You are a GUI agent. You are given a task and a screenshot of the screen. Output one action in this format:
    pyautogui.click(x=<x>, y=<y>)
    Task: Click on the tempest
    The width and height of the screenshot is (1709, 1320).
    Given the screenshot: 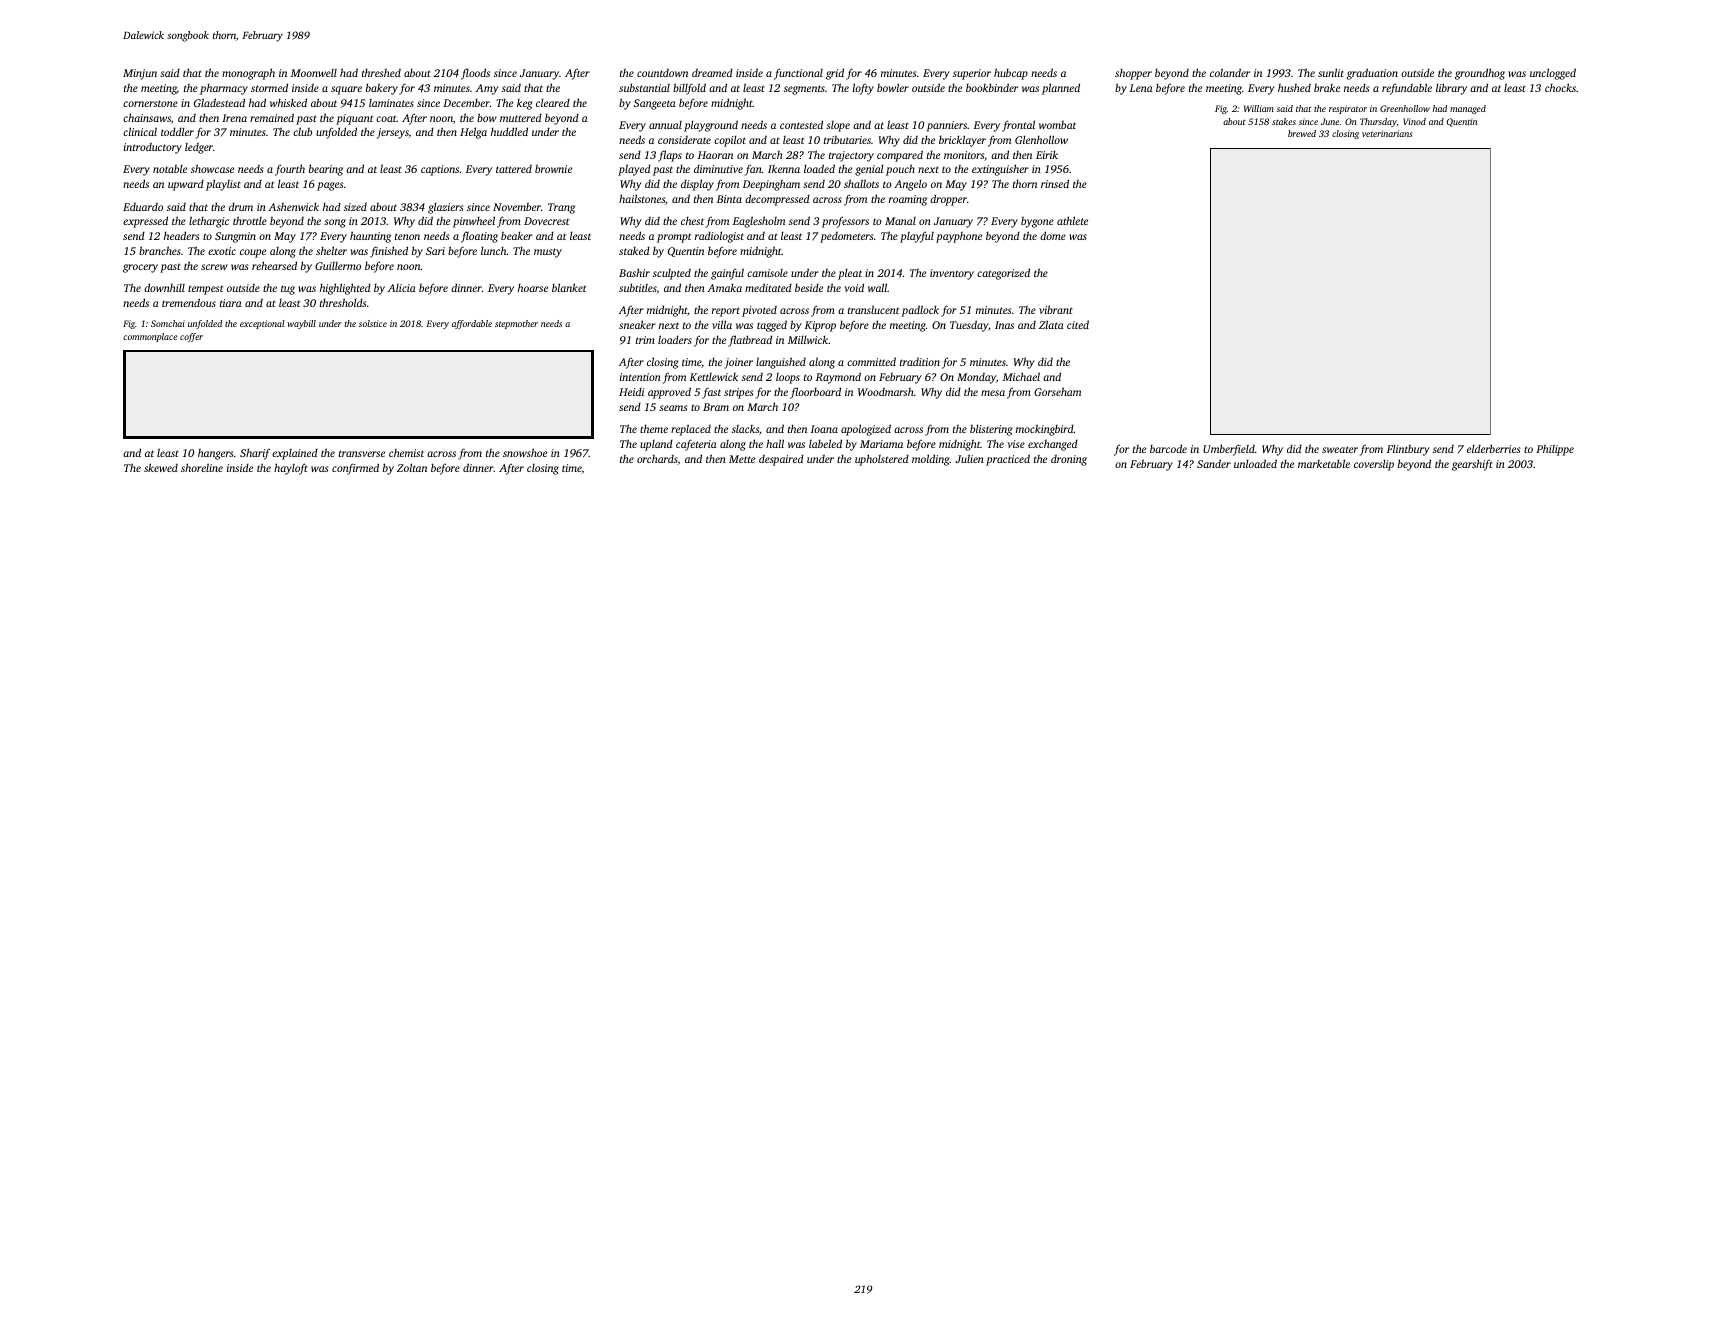 What is the action you would take?
    pyautogui.click(x=205, y=290)
